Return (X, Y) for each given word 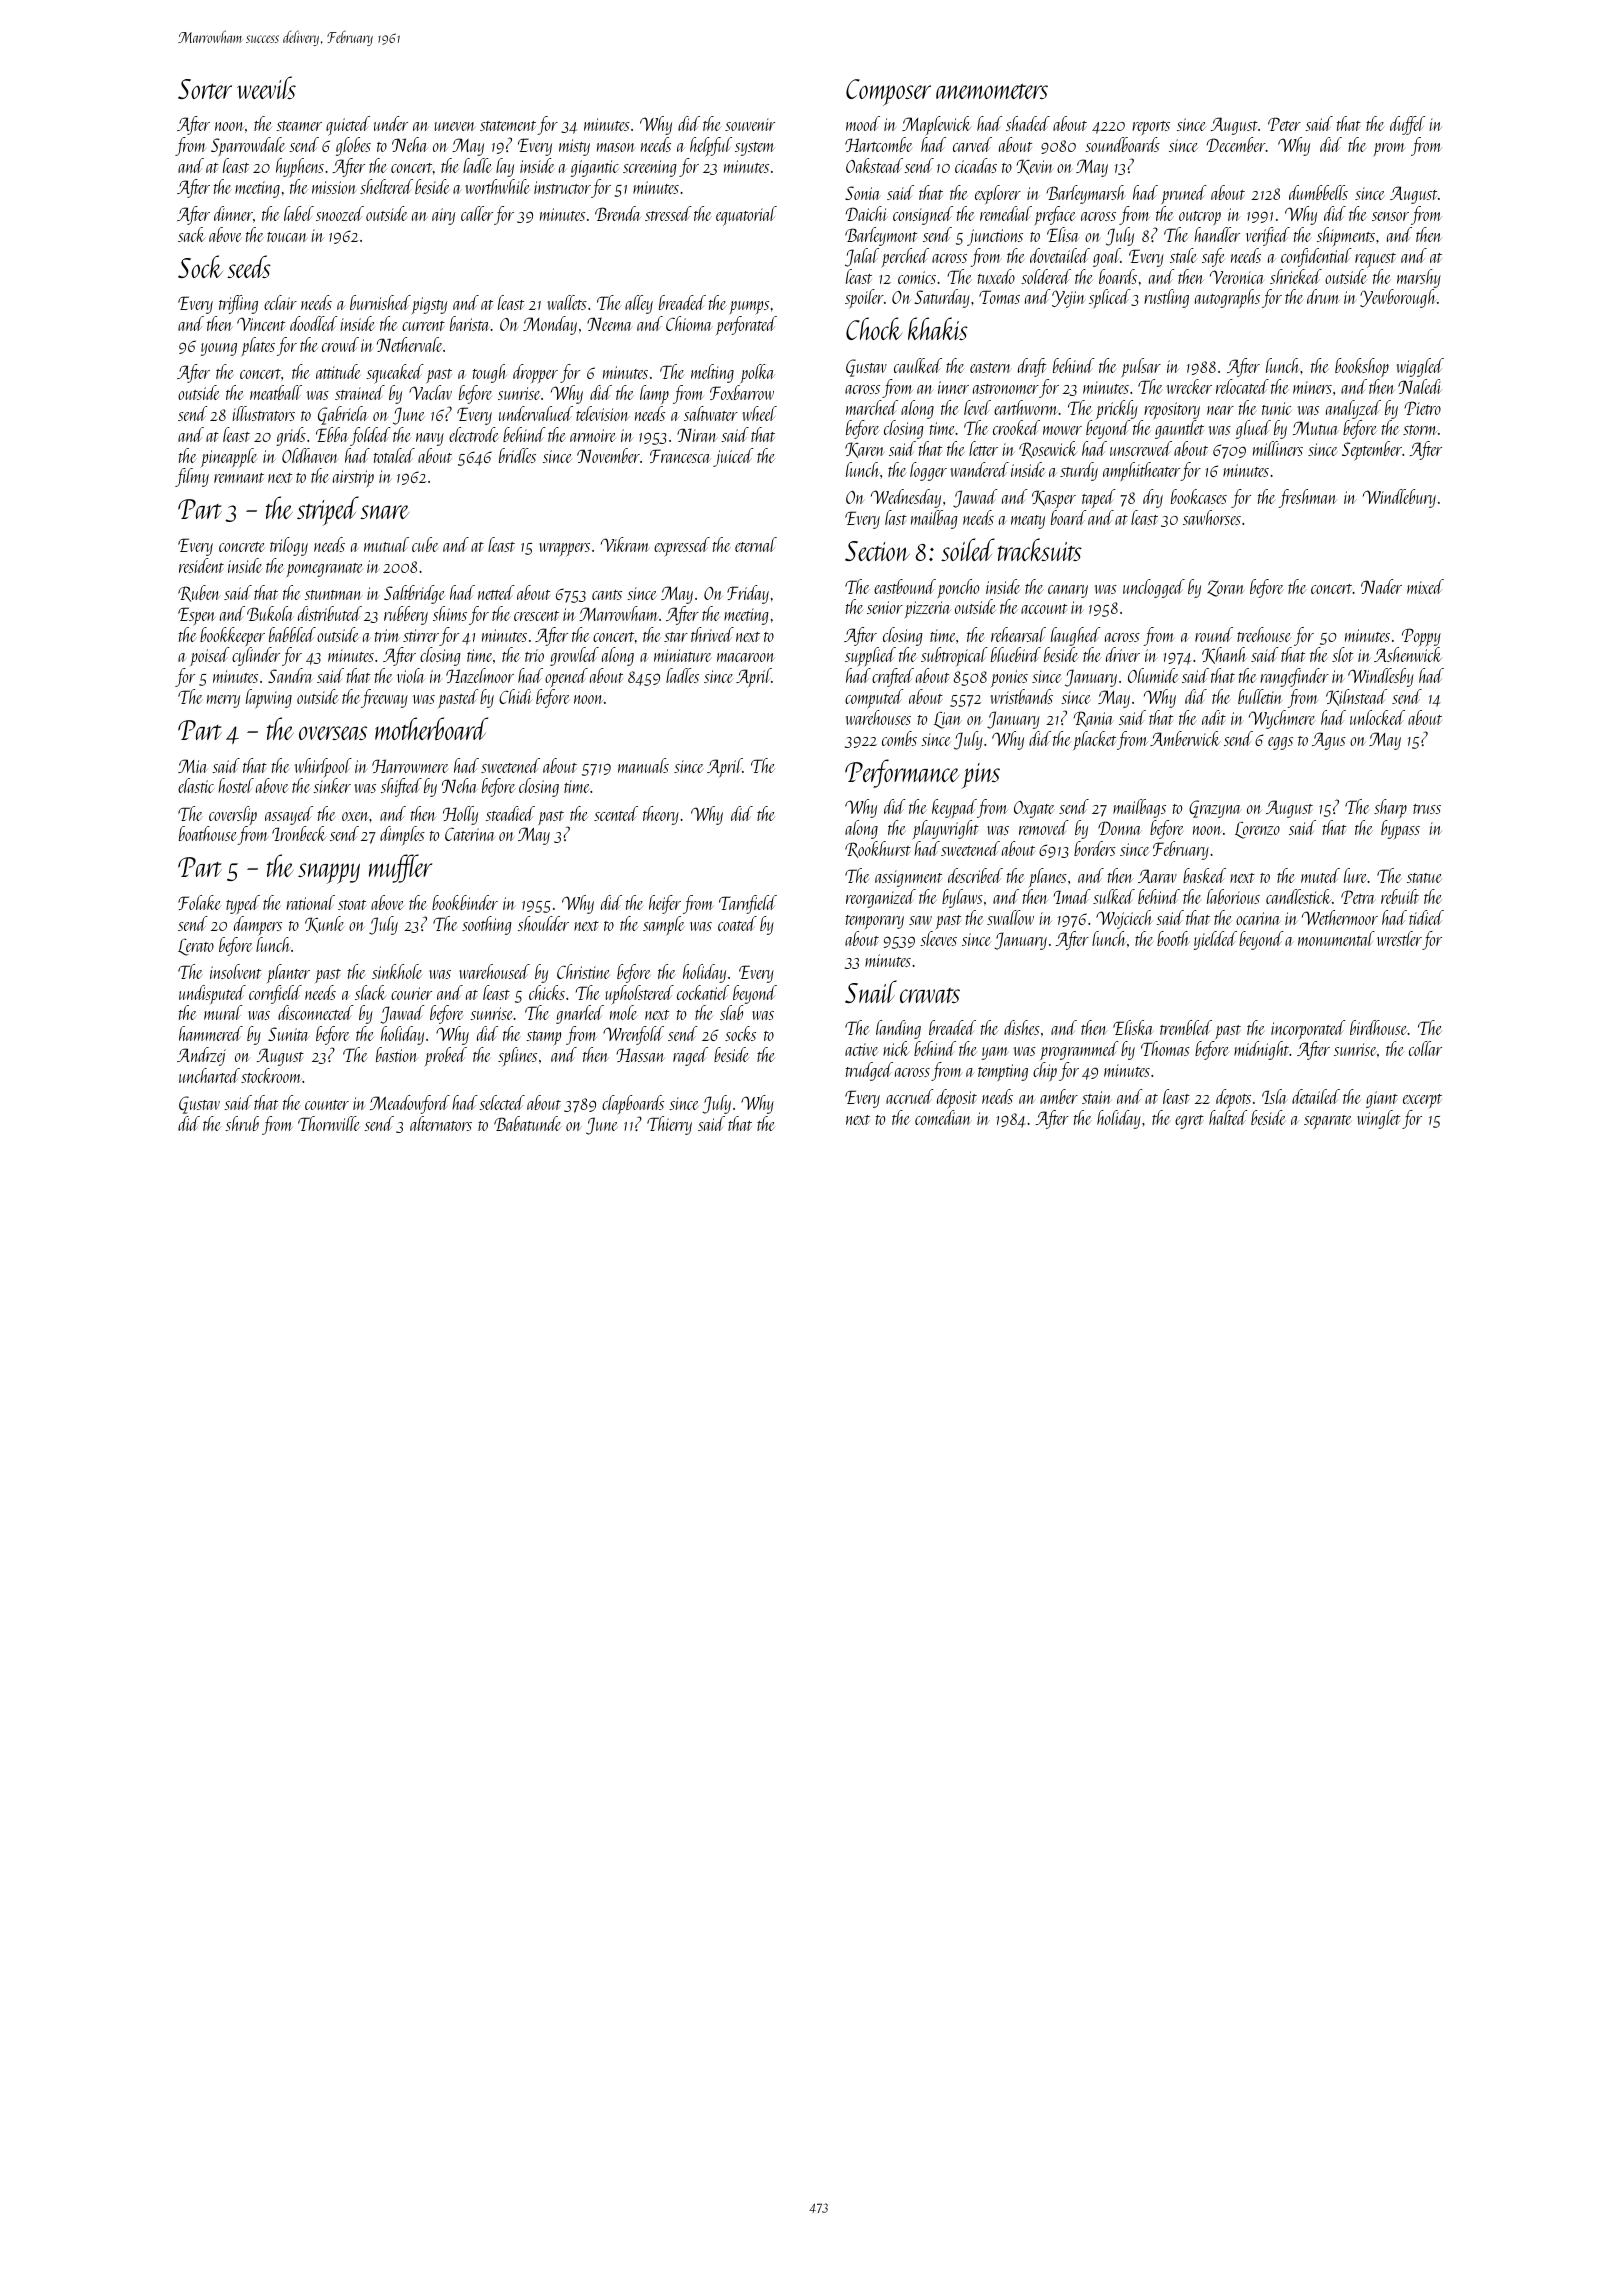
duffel (1407, 125)
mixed (1425, 586)
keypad (954, 808)
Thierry (669, 1125)
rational (310, 902)
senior (885, 607)
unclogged (1154, 588)
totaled (394, 455)
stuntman (333, 595)
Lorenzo (1257, 830)
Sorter (205, 89)
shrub (242, 1123)
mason (615, 147)
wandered (979, 469)
